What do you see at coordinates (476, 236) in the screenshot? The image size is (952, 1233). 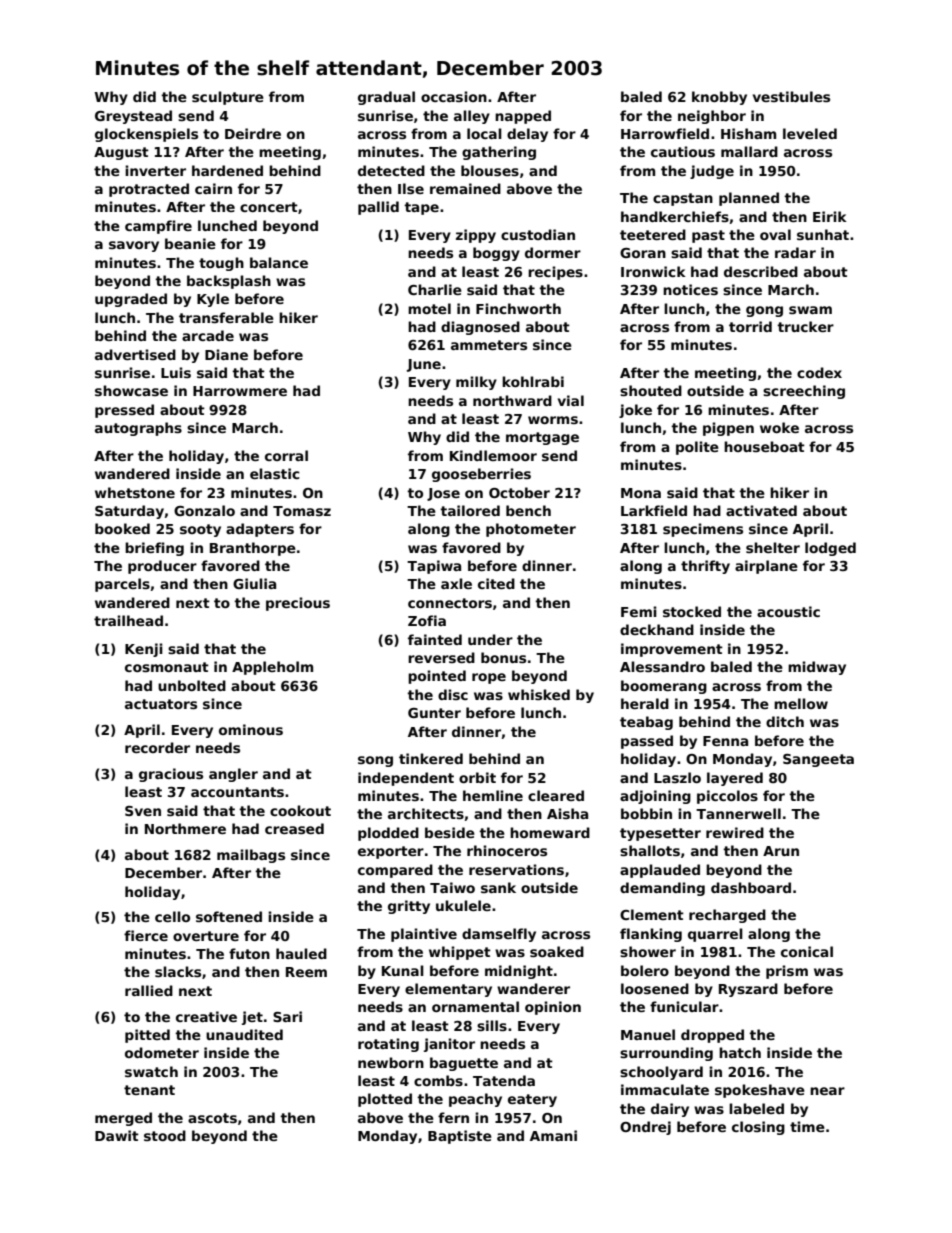 I see `zippy` at bounding box center [476, 236].
